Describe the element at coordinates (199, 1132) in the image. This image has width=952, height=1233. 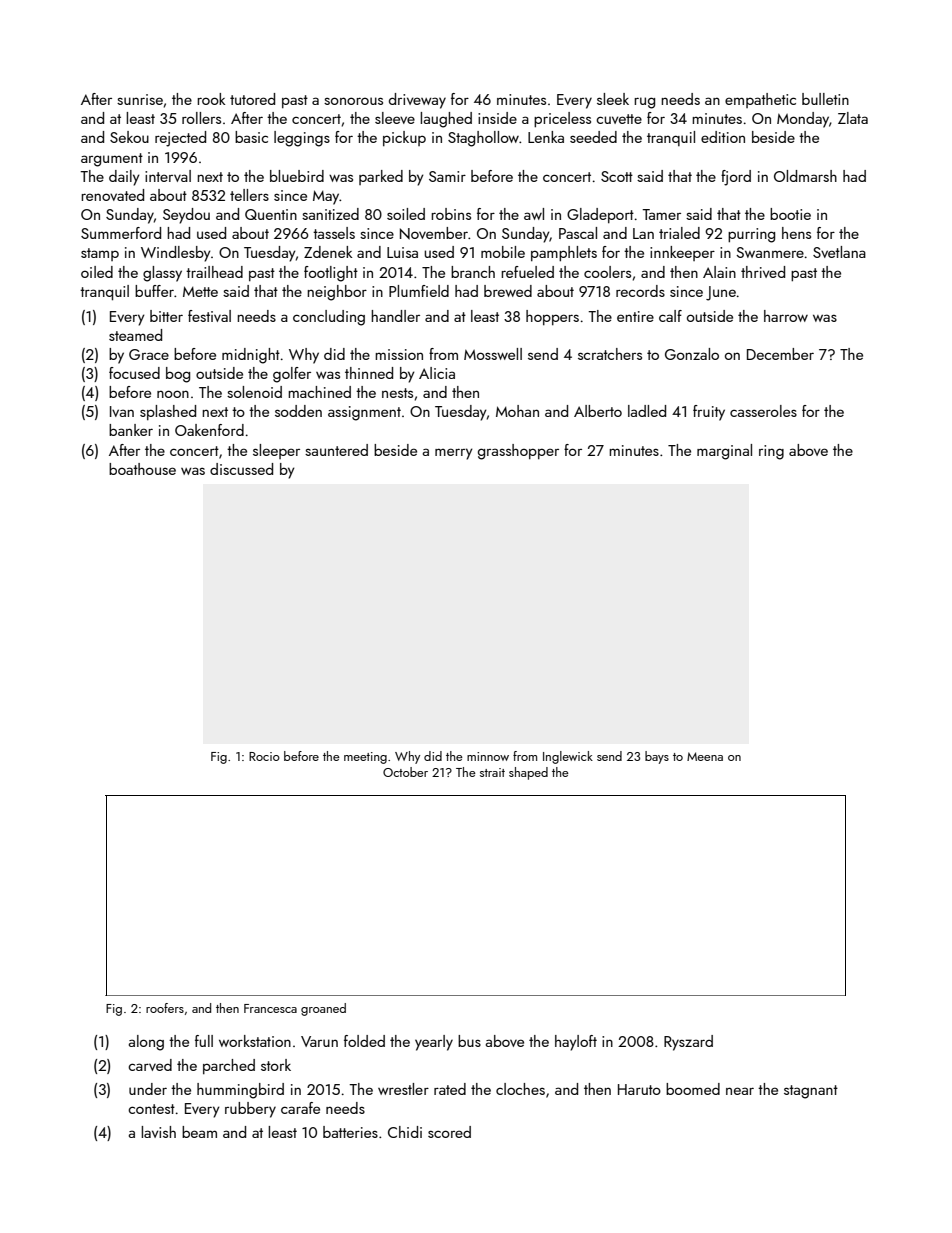
I see `beam` at that location.
